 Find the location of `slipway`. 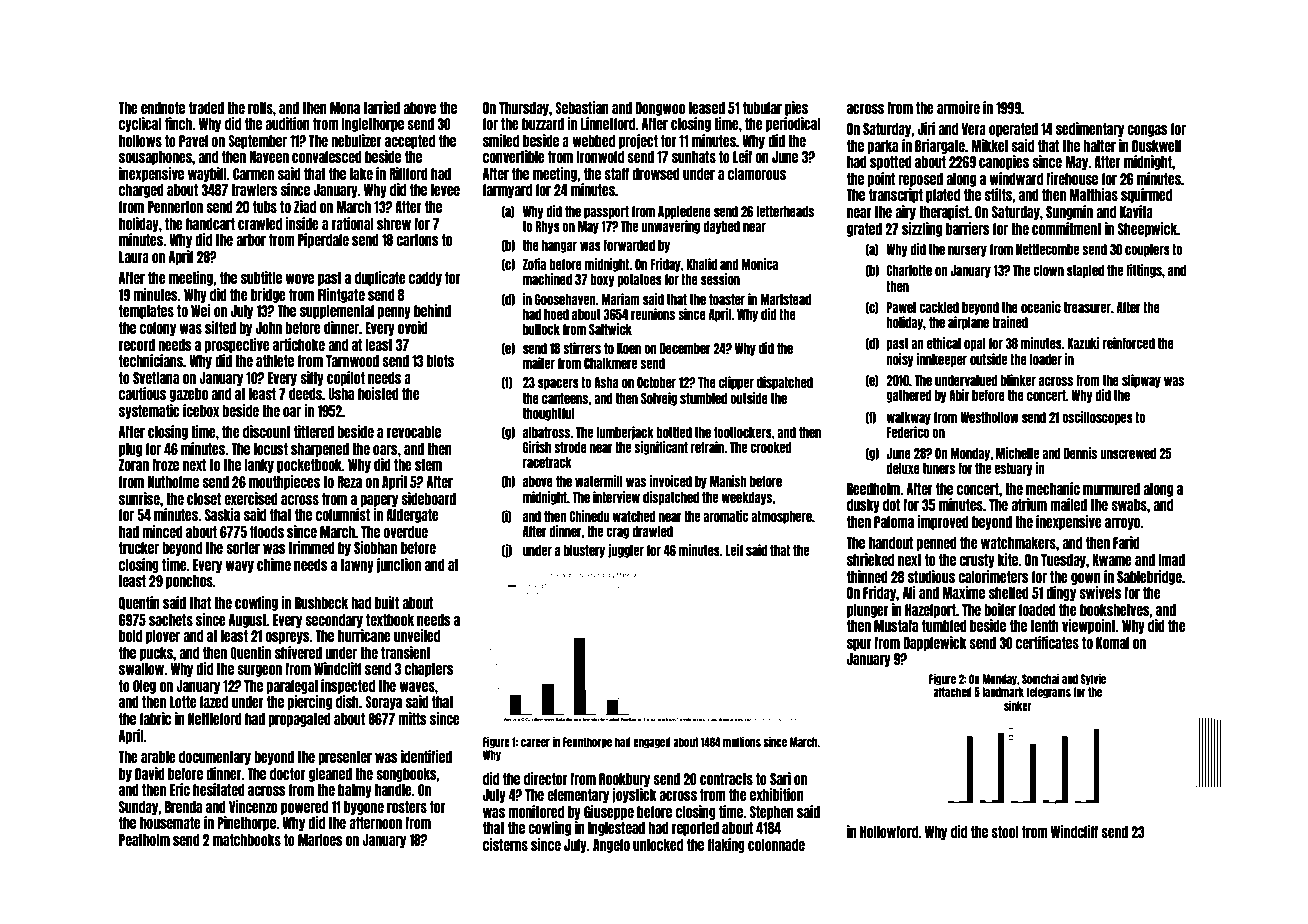

slipway is located at coordinates (1141, 381).
